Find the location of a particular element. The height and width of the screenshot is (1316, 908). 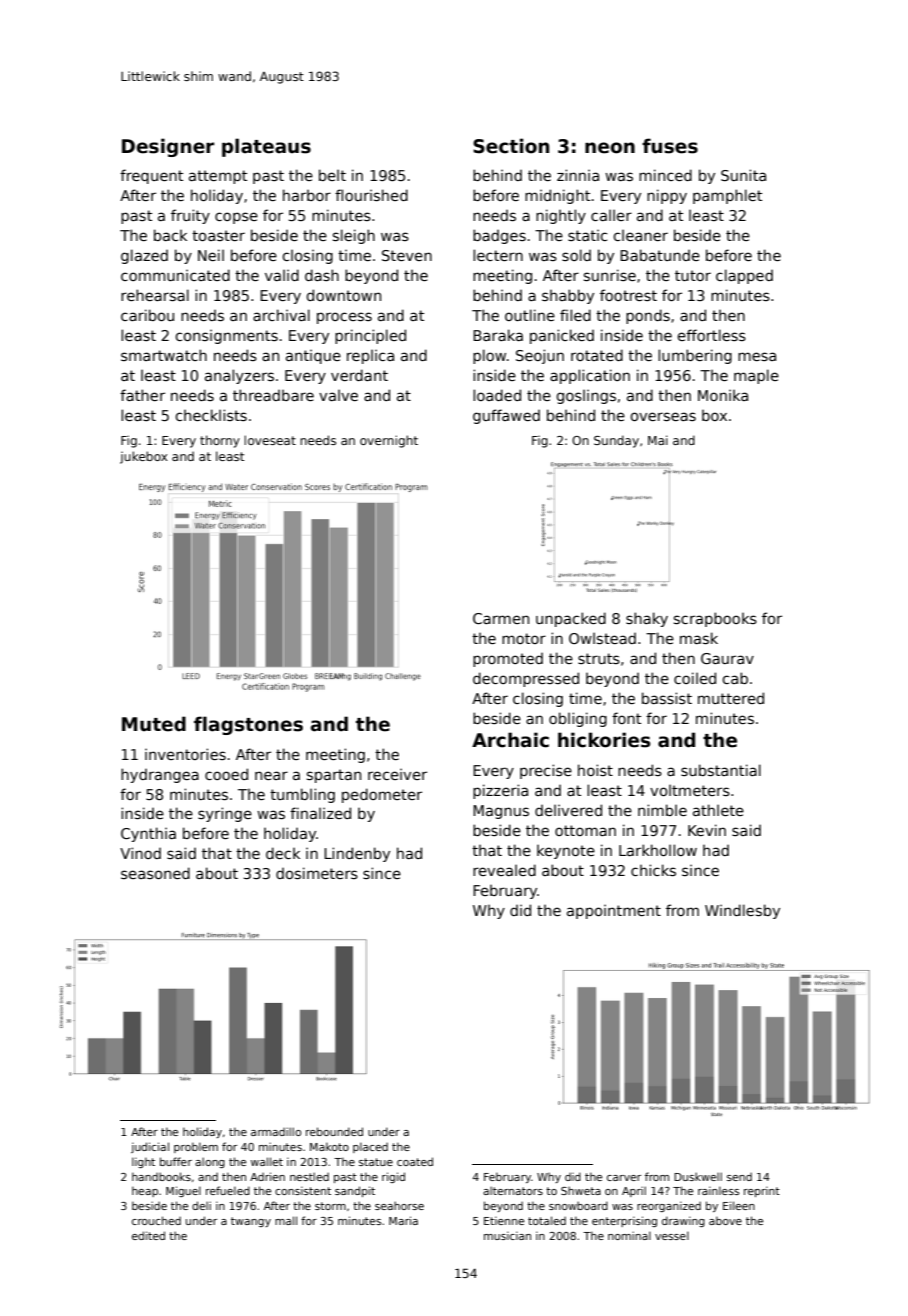

revealed is located at coordinates (504, 870).
